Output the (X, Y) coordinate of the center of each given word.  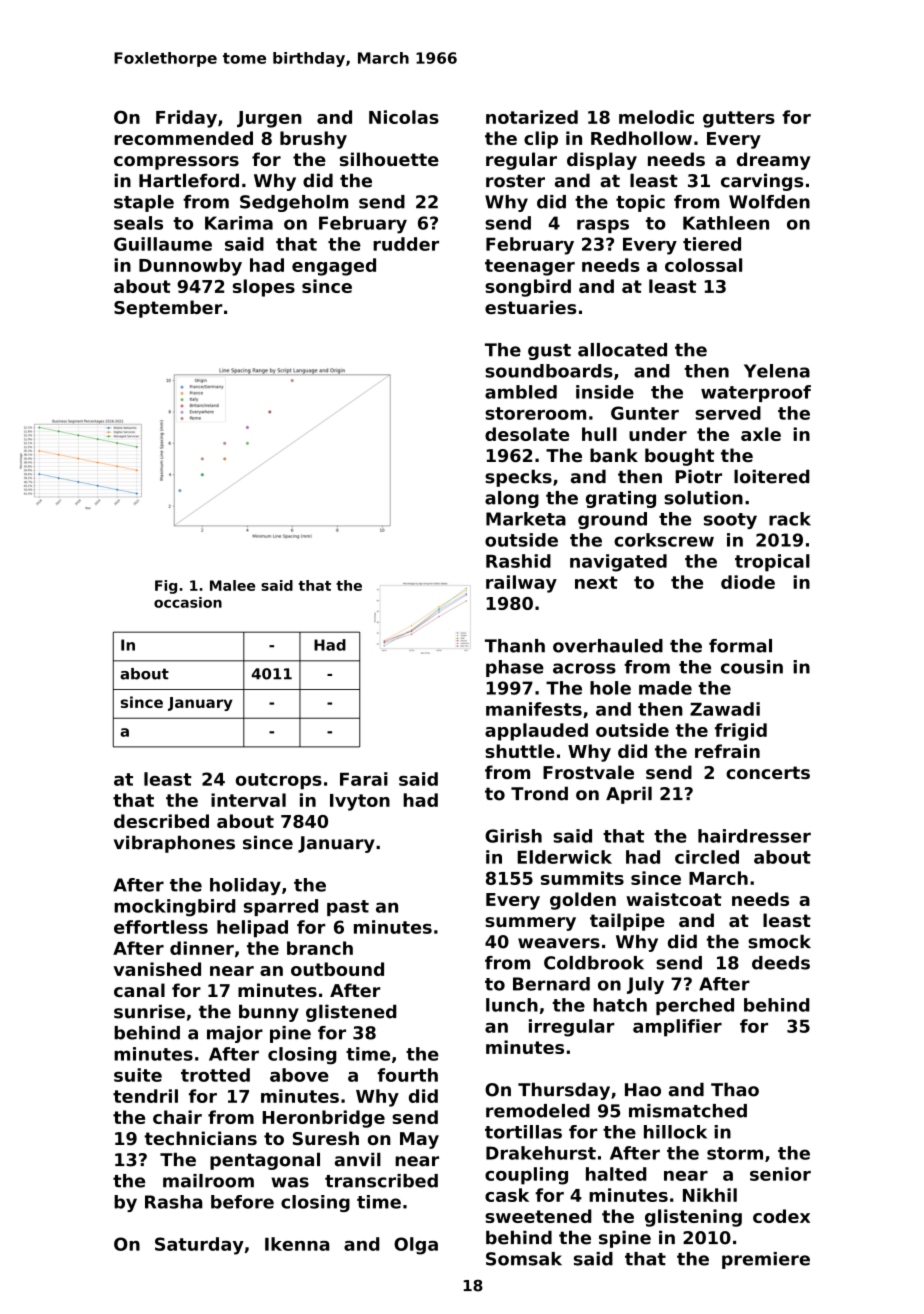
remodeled (538, 1111)
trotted (215, 1075)
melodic (656, 117)
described (161, 821)
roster (515, 181)
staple (144, 203)
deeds (781, 963)
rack (790, 519)
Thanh (515, 646)
